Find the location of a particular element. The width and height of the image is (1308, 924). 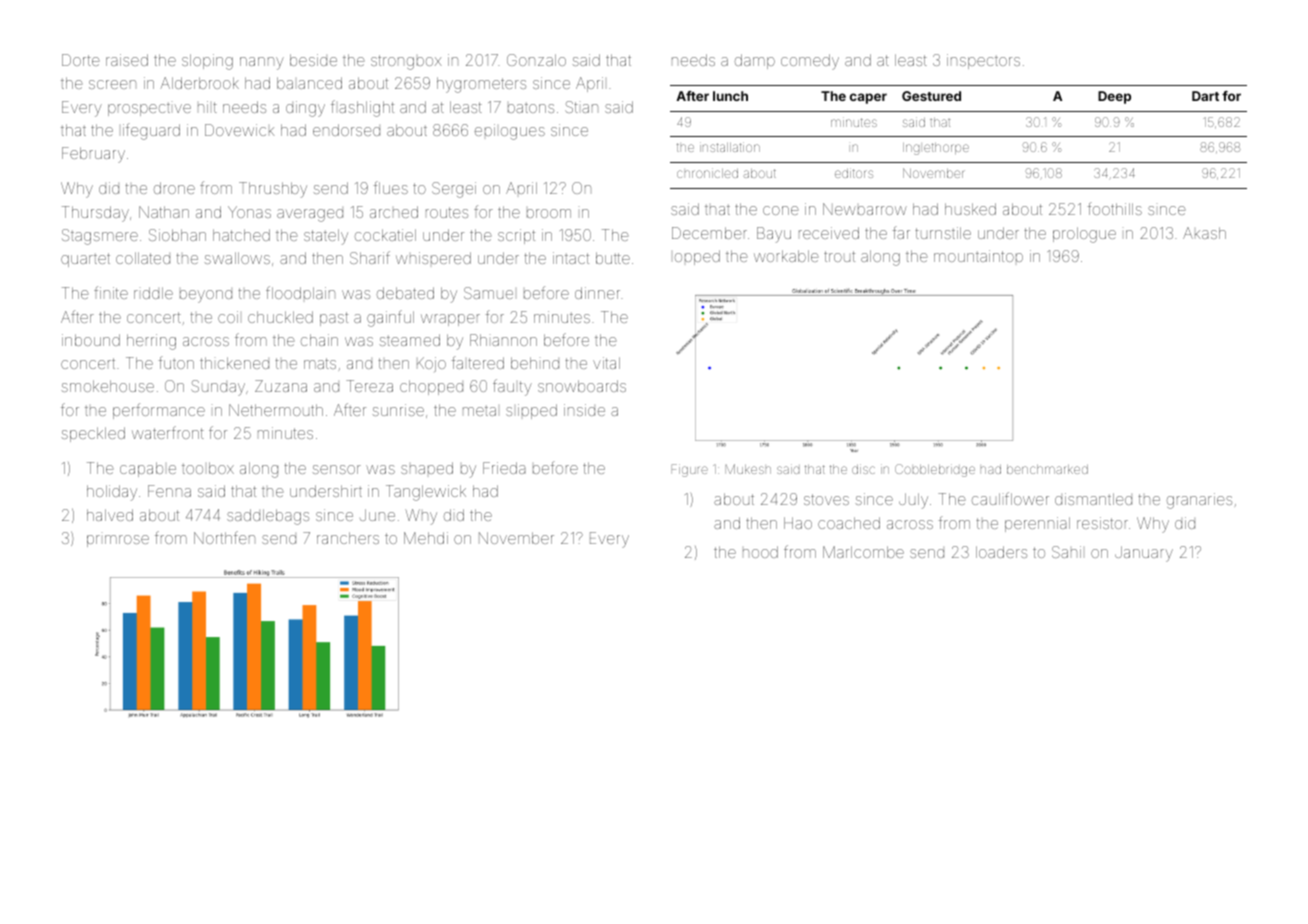

faulty is located at coordinates (512, 387).
